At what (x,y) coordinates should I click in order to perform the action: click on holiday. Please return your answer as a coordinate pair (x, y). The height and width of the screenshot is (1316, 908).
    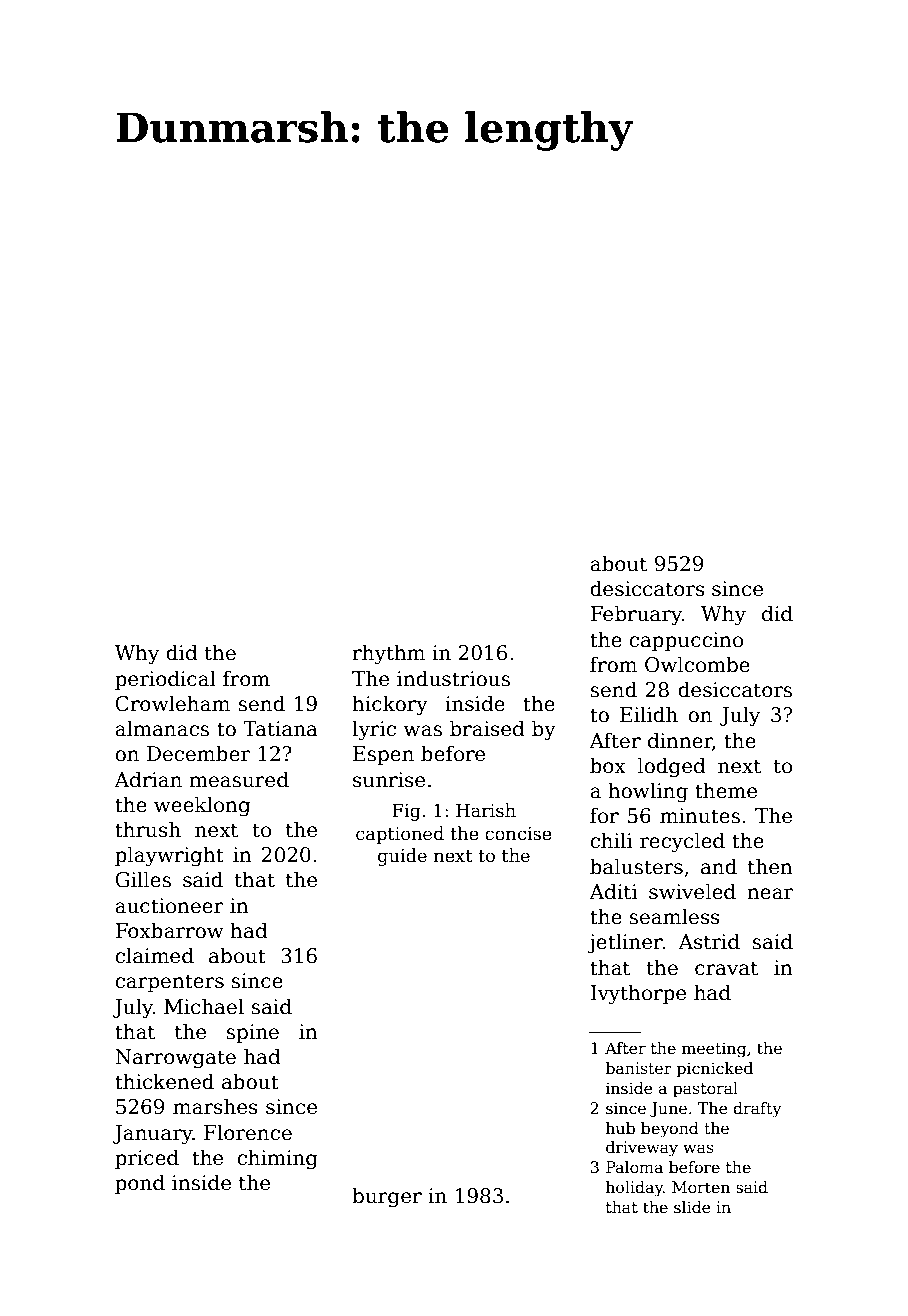
    Looking at the image, I should click on (634, 1189).
